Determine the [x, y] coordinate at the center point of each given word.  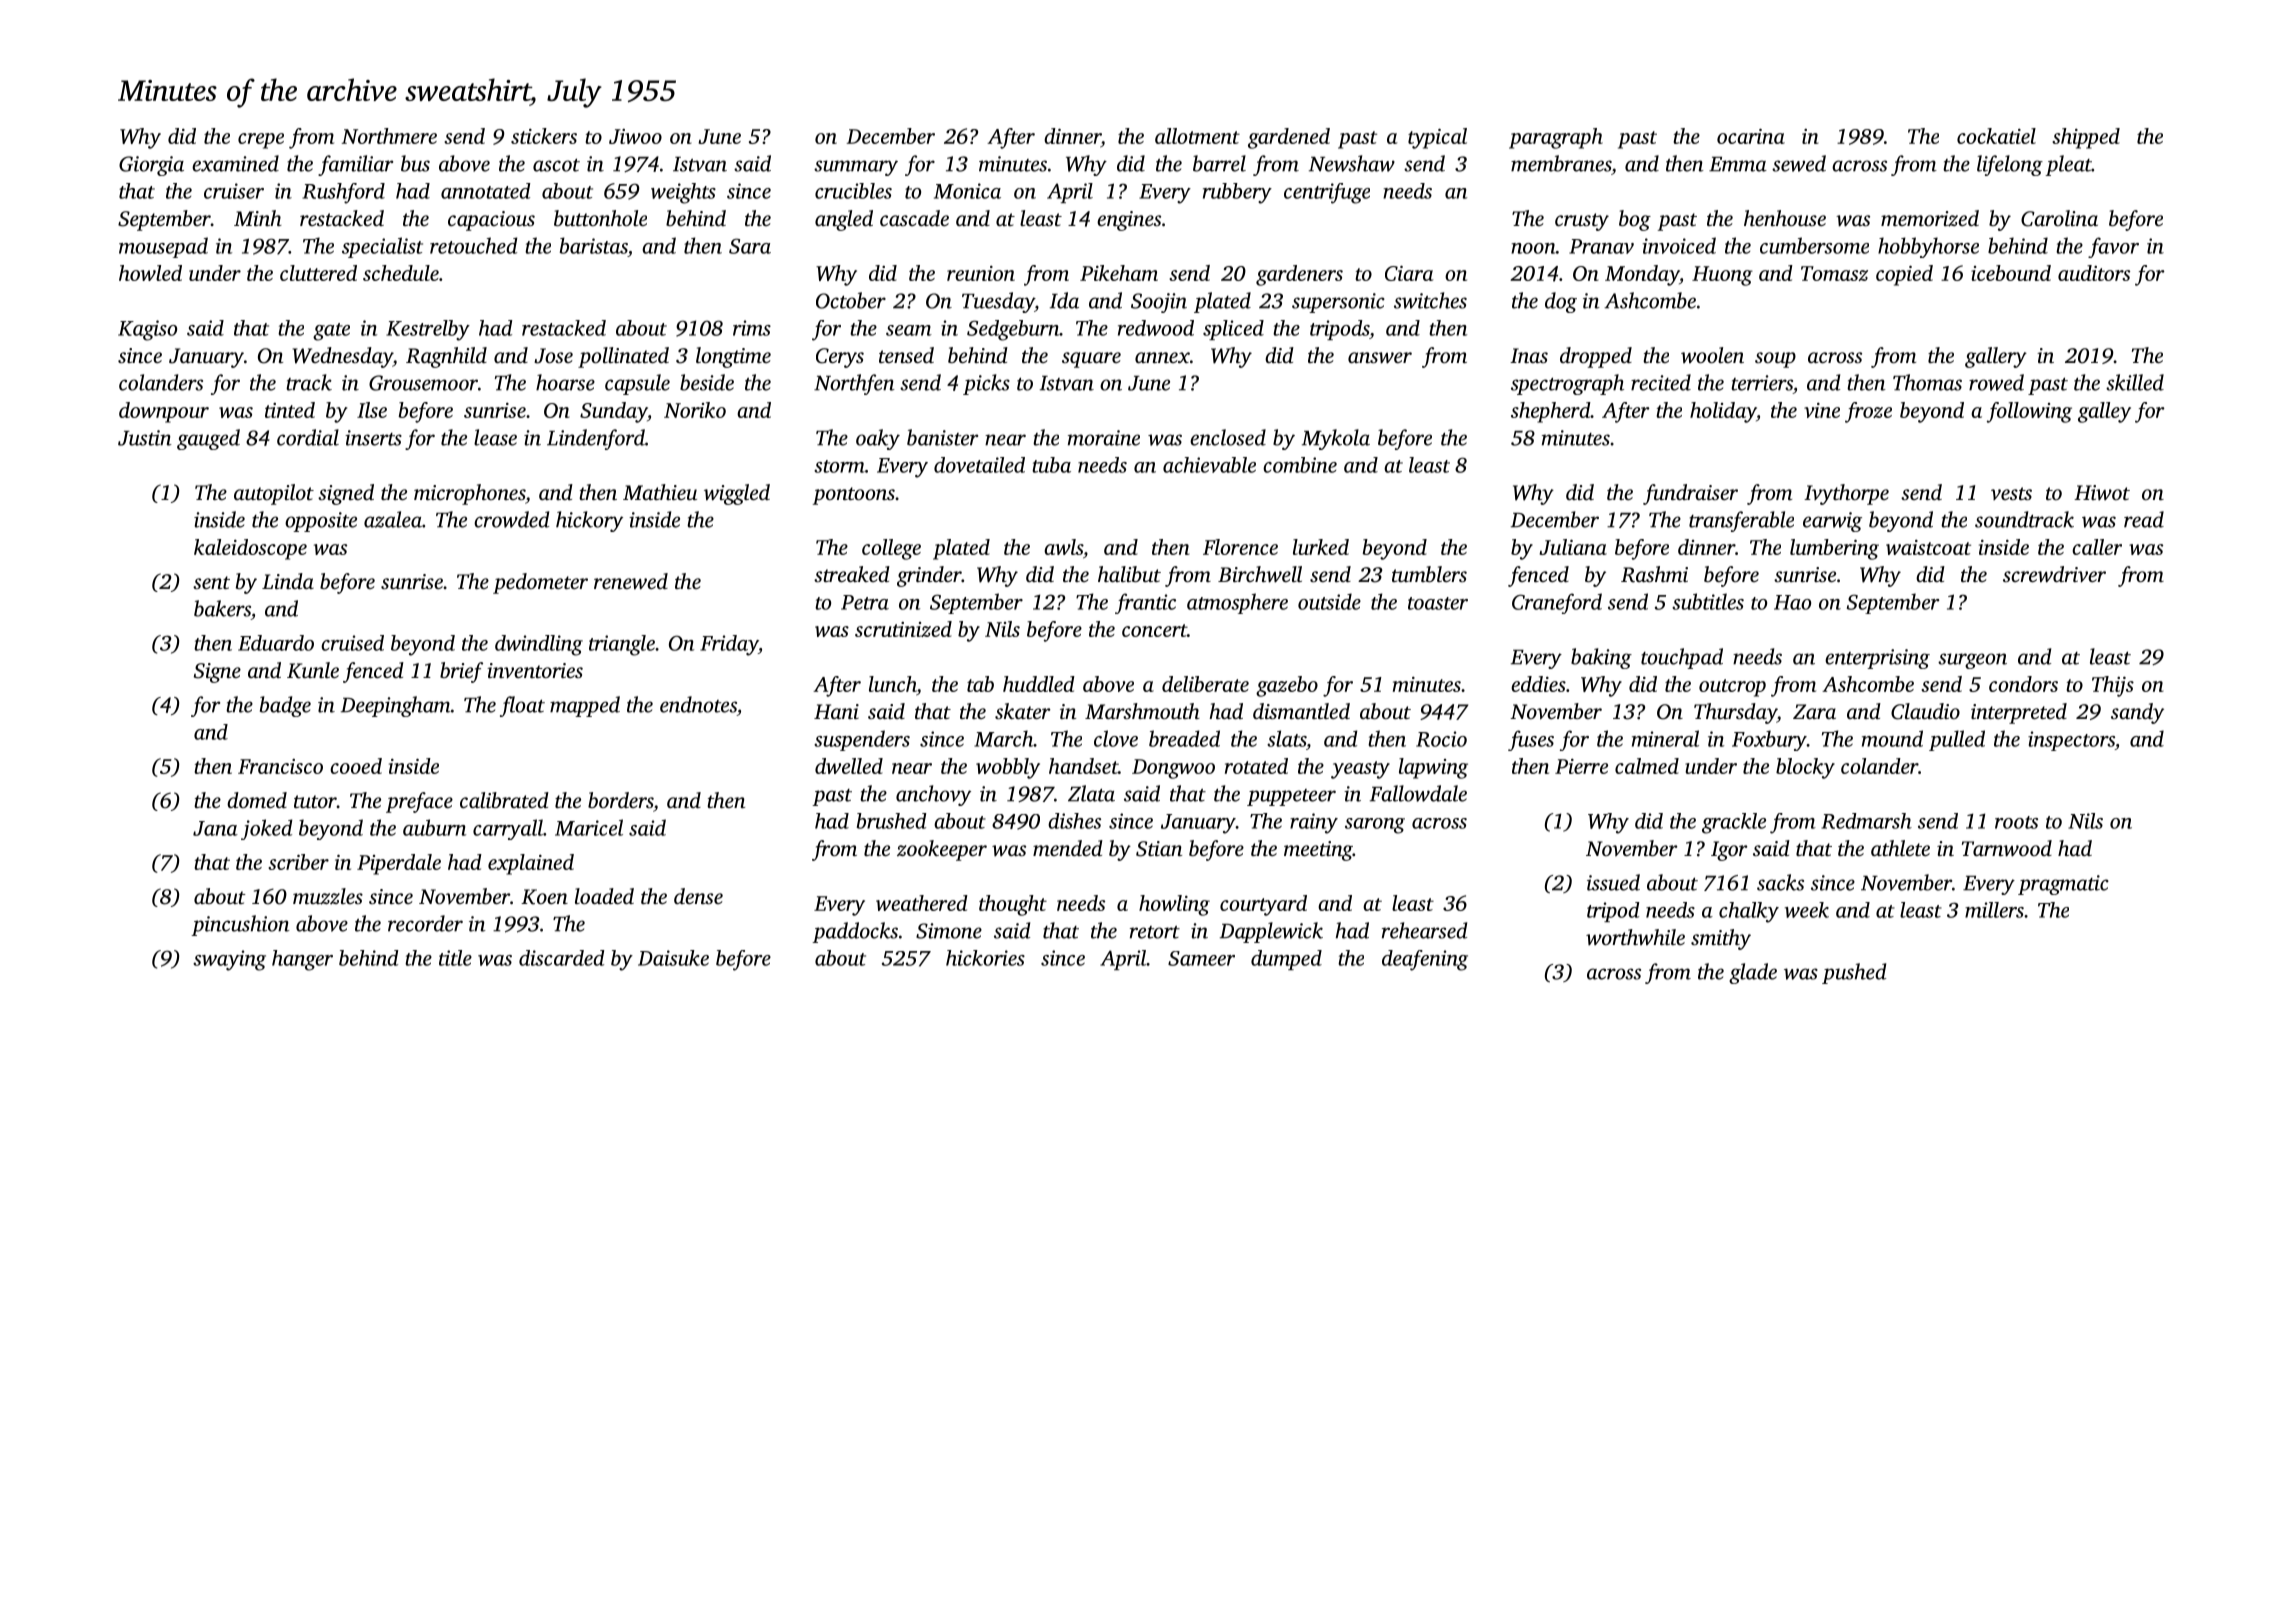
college [891, 549]
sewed [1799, 163]
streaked [852, 574]
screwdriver [2054, 574]
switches [1430, 300]
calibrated [504, 800]
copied [1904, 275]
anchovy [933, 795]
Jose [553, 356]
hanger [302, 960]
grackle [1734, 823]
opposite [321, 522]
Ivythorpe [1846, 494]
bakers [222, 608]
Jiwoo [635, 136]
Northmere [389, 136]
